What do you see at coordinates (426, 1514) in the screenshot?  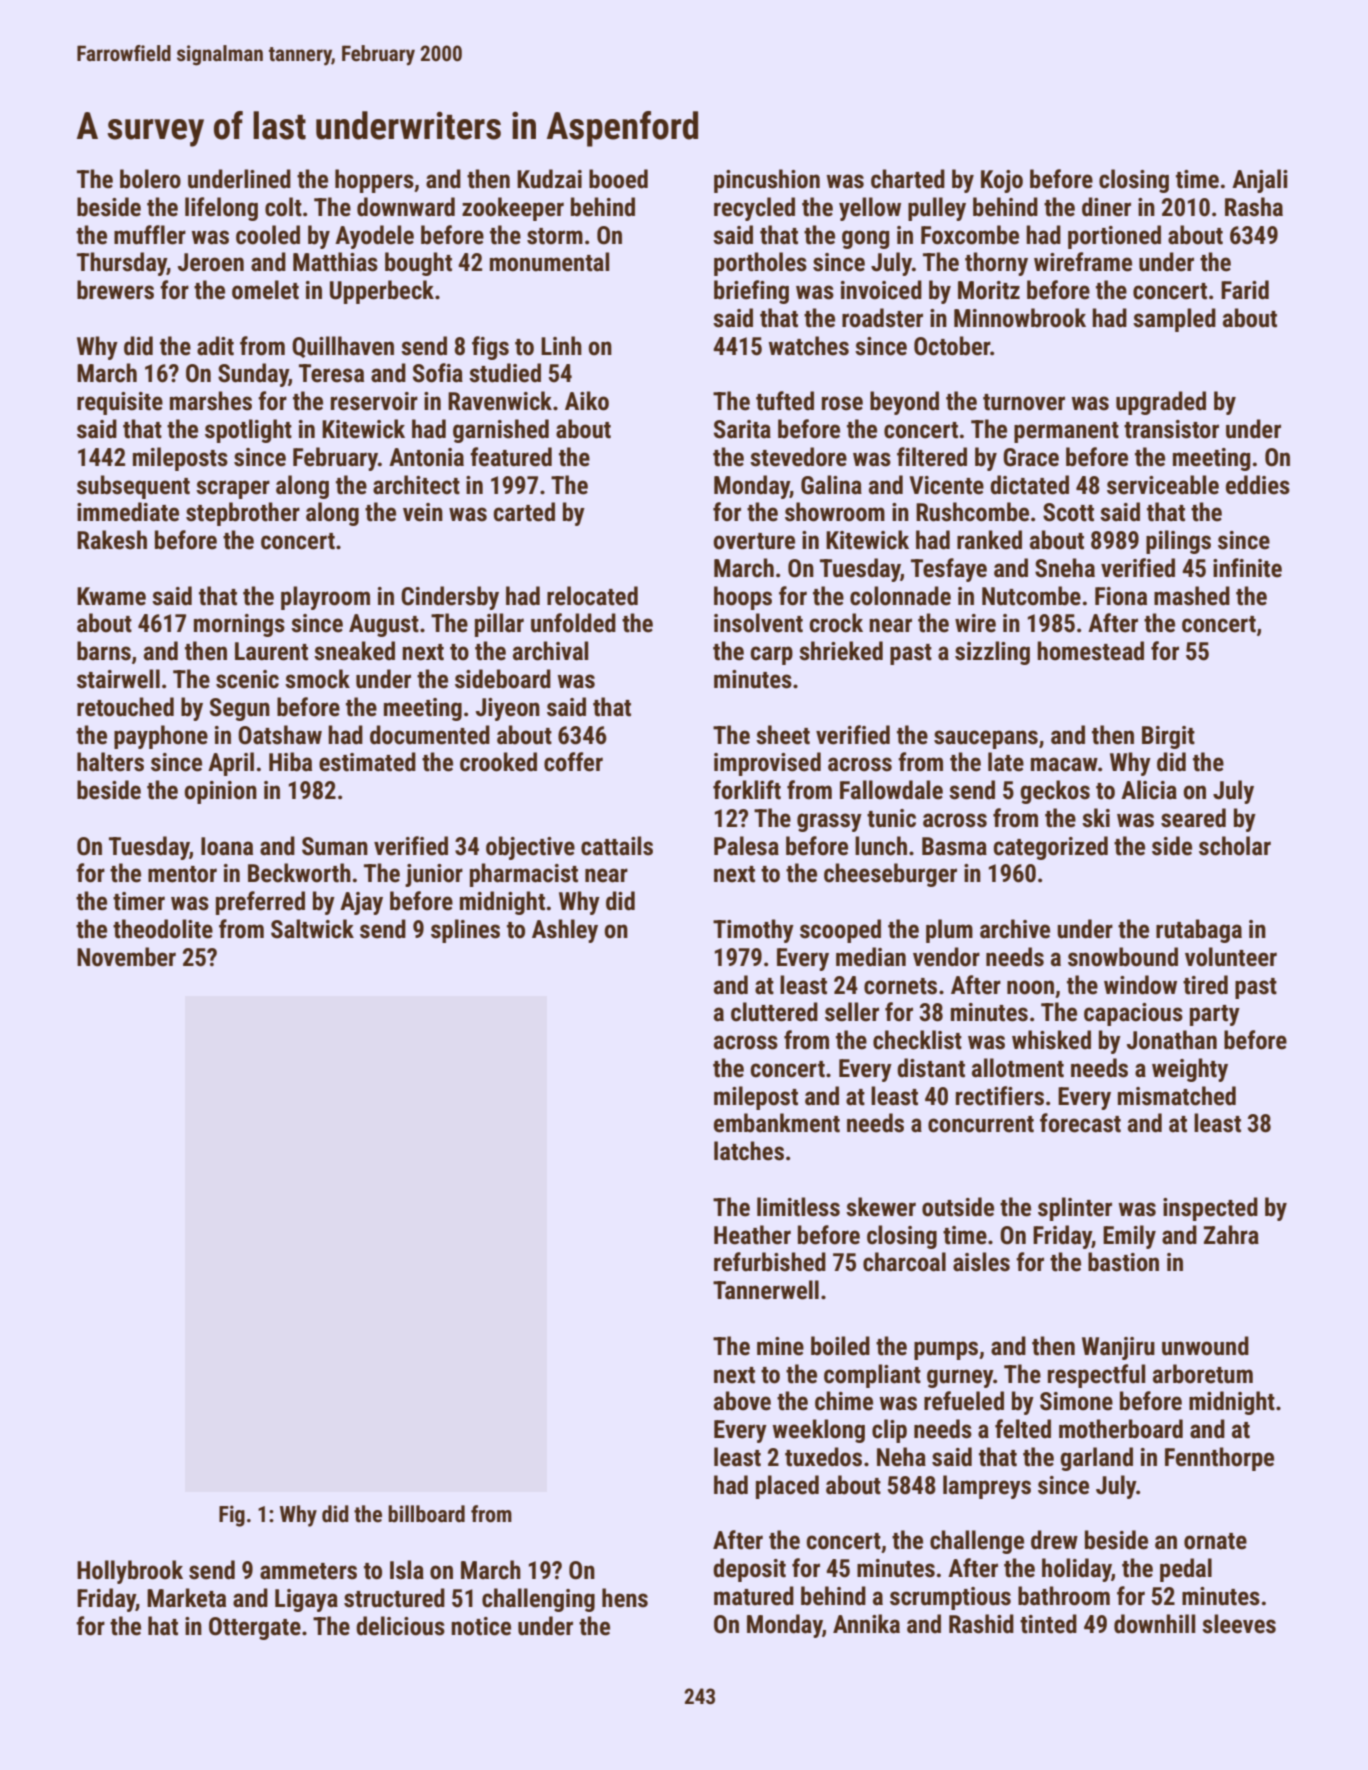 I see `billboard` at bounding box center [426, 1514].
